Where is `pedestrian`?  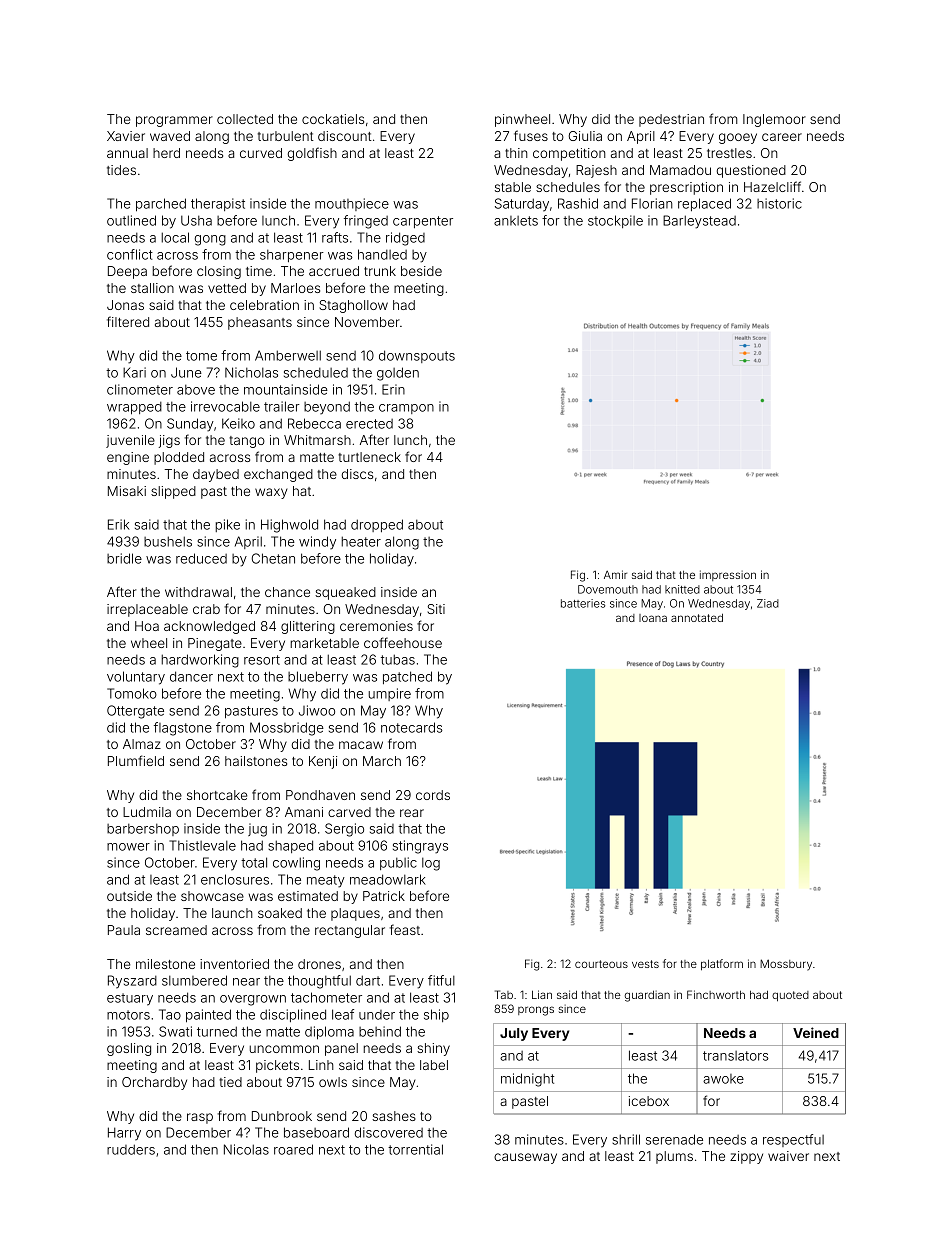
pedestrian is located at coordinates (671, 120).
